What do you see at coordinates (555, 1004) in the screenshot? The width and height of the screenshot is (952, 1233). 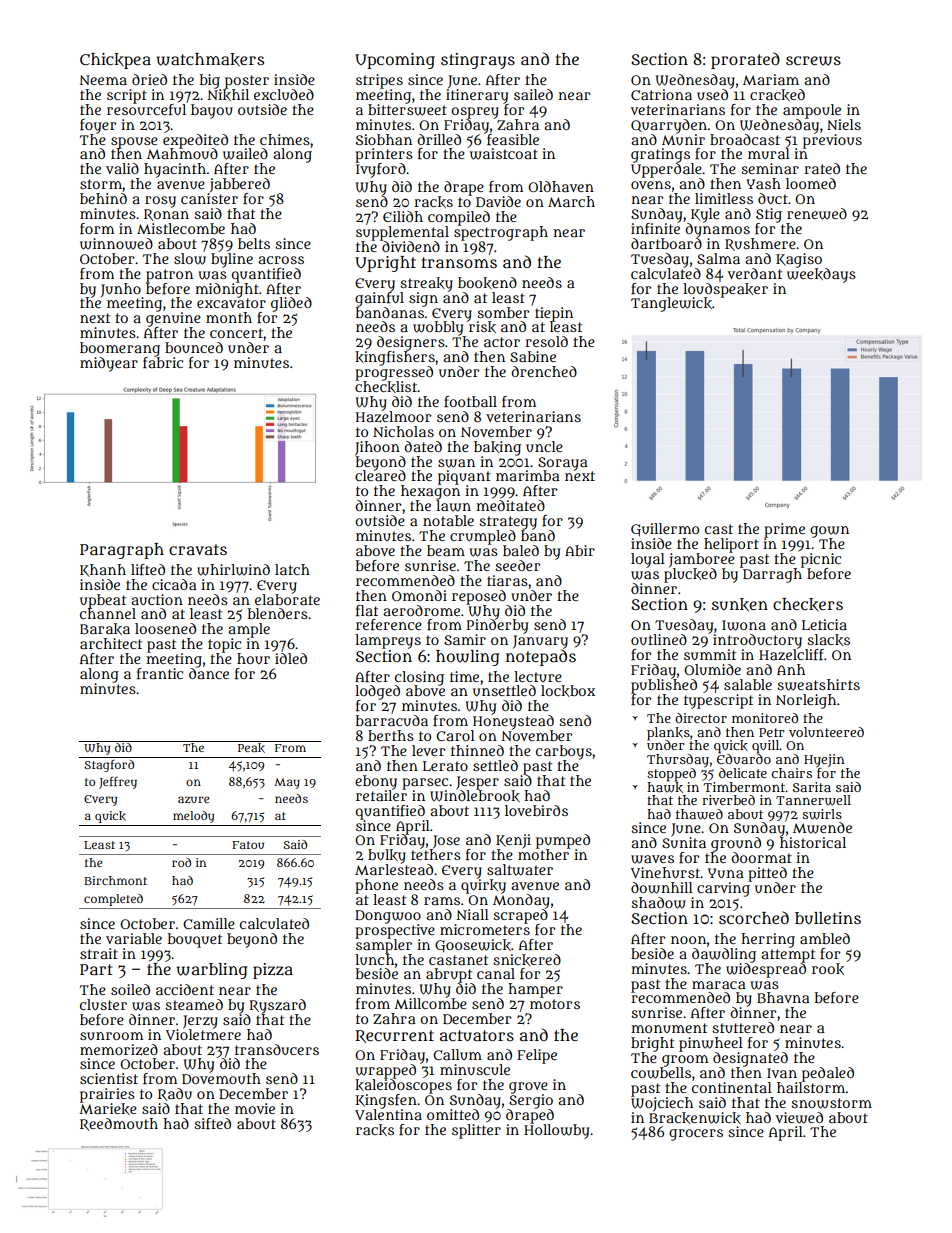 I see `motors` at bounding box center [555, 1004].
